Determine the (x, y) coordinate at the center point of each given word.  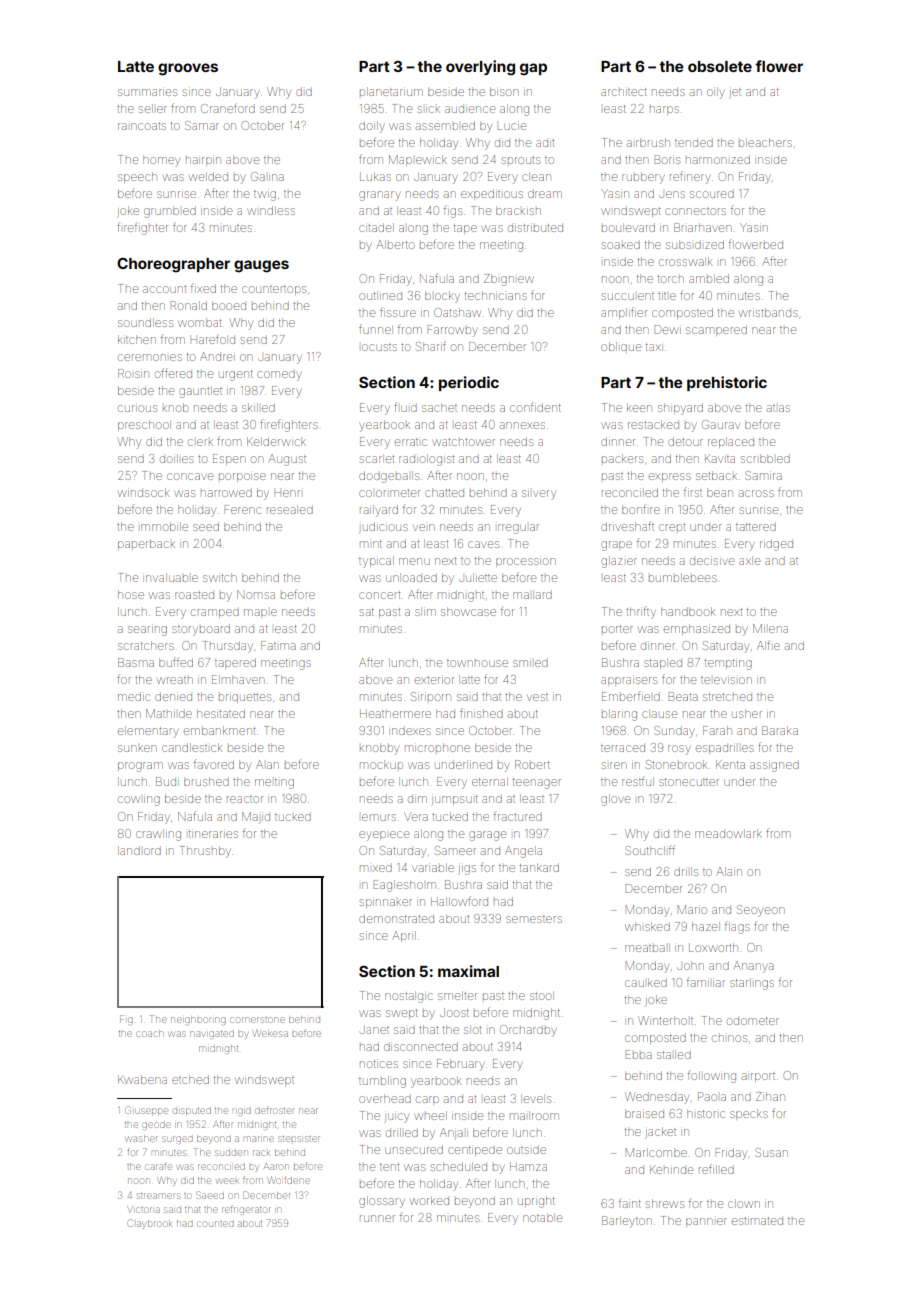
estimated (757, 1221)
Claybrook (149, 1224)
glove (615, 800)
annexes (522, 425)
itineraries (213, 834)
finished (481, 713)
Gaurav (721, 424)
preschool (144, 425)
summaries (147, 92)
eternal (490, 781)
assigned (774, 767)
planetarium (391, 91)
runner (377, 1218)
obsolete (720, 66)
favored (214, 764)
